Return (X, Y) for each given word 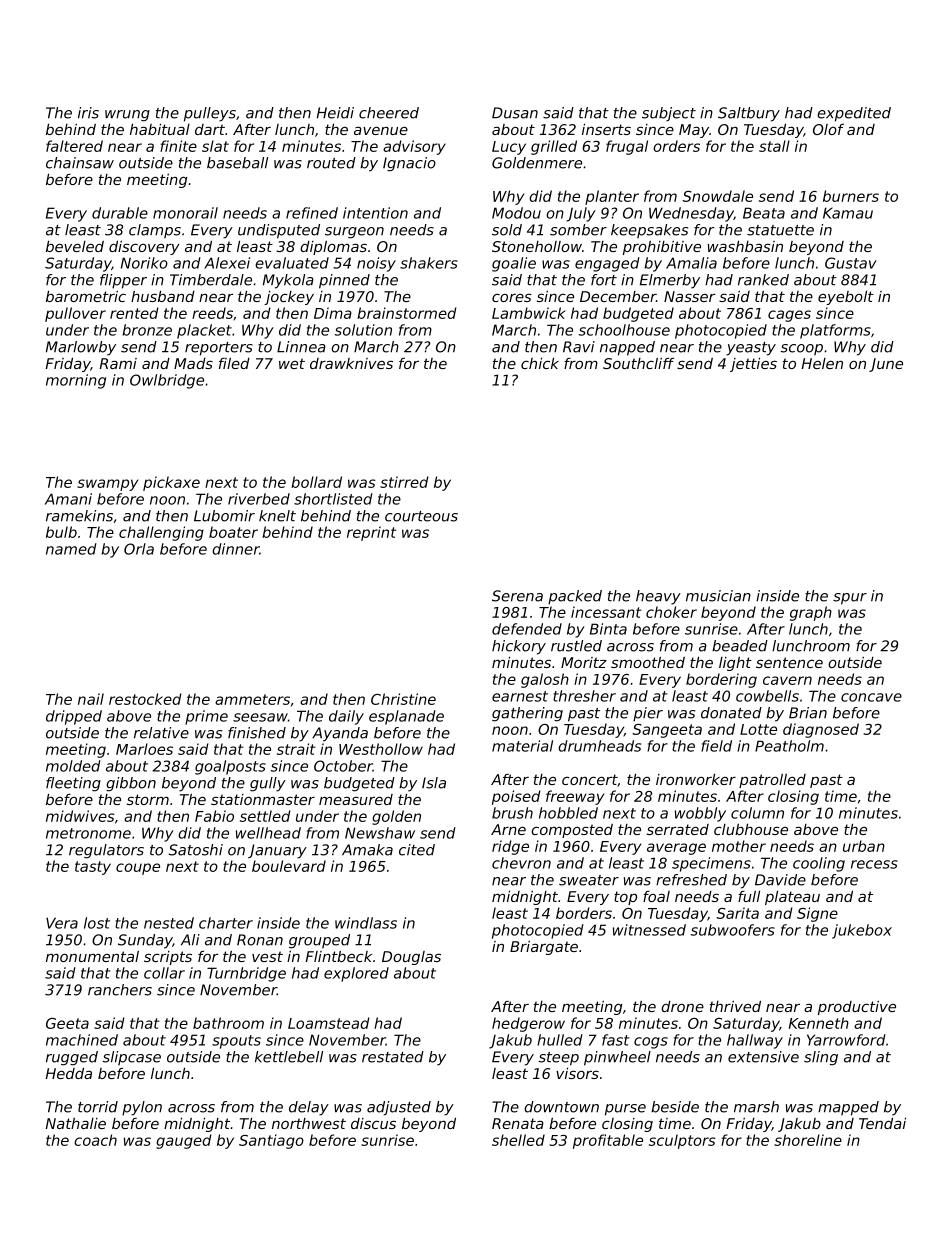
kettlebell (289, 1057)
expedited (854, 114)
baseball (237, 163)
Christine (403, 699)
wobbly (700, 814)
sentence (789, 662)
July (581, 214)
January (277, 851)
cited (417, 850)
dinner (235, 549)
